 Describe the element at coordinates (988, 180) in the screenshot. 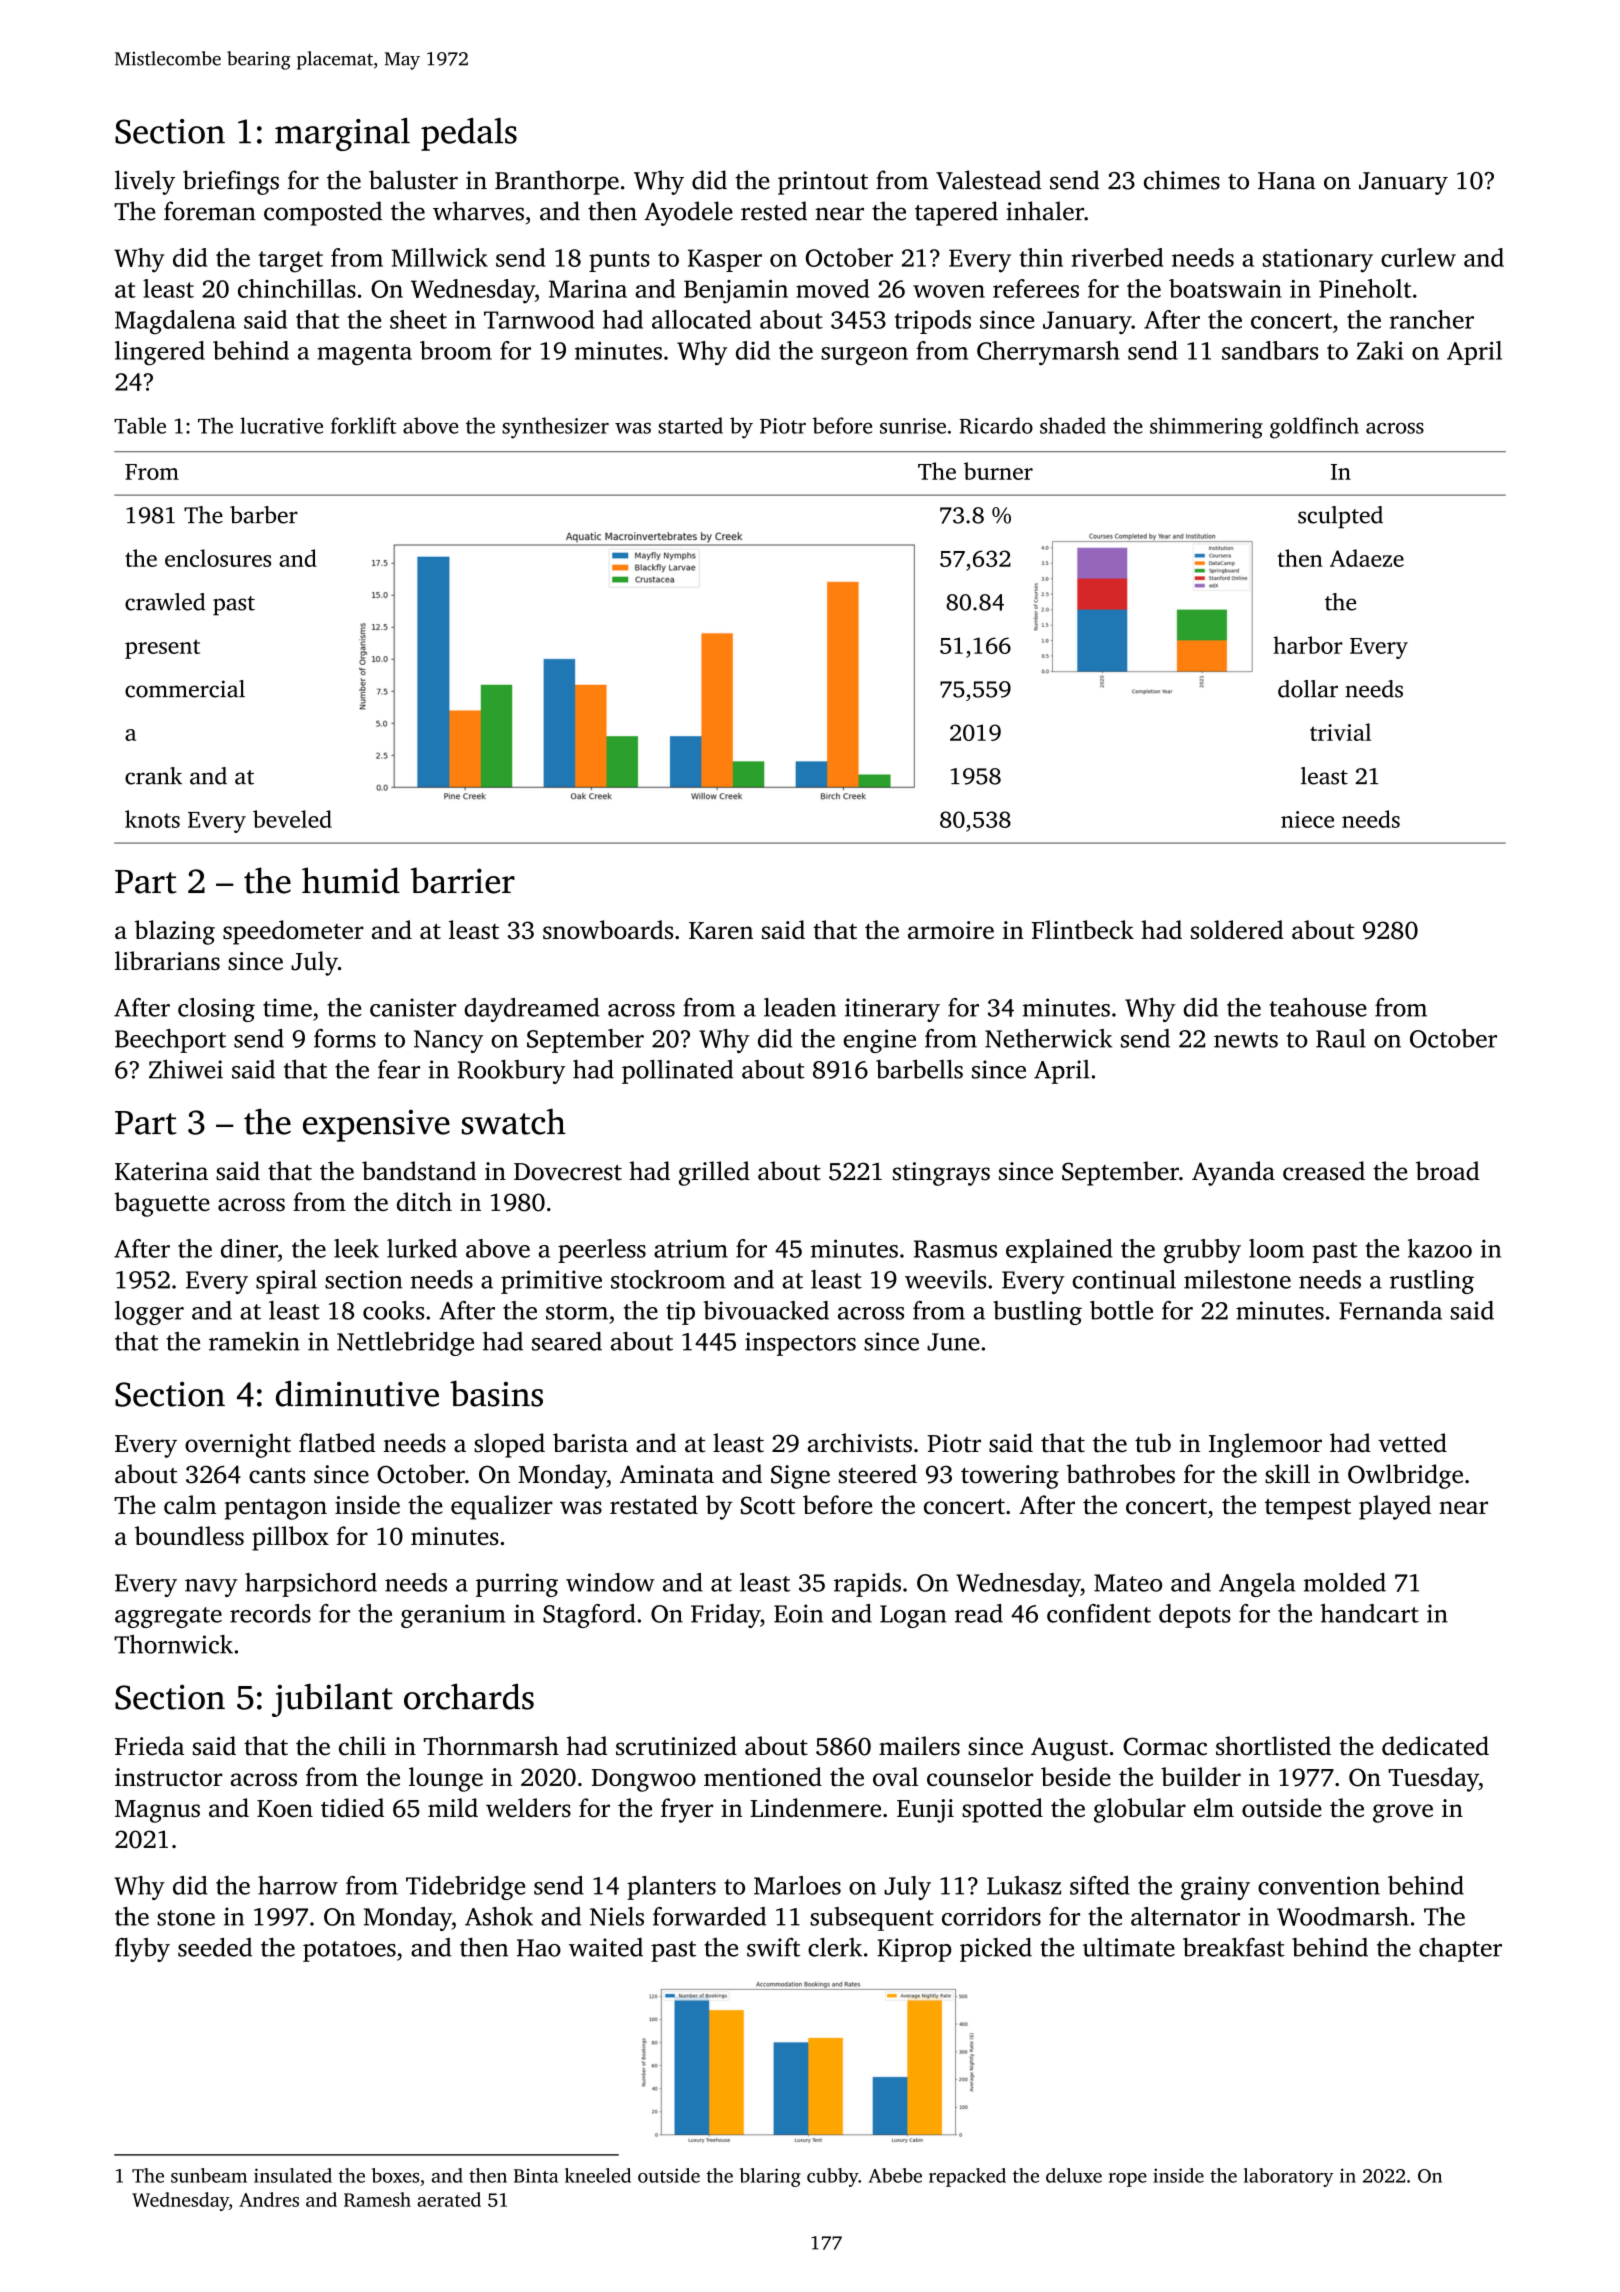

I see `Valestead` at that location.
